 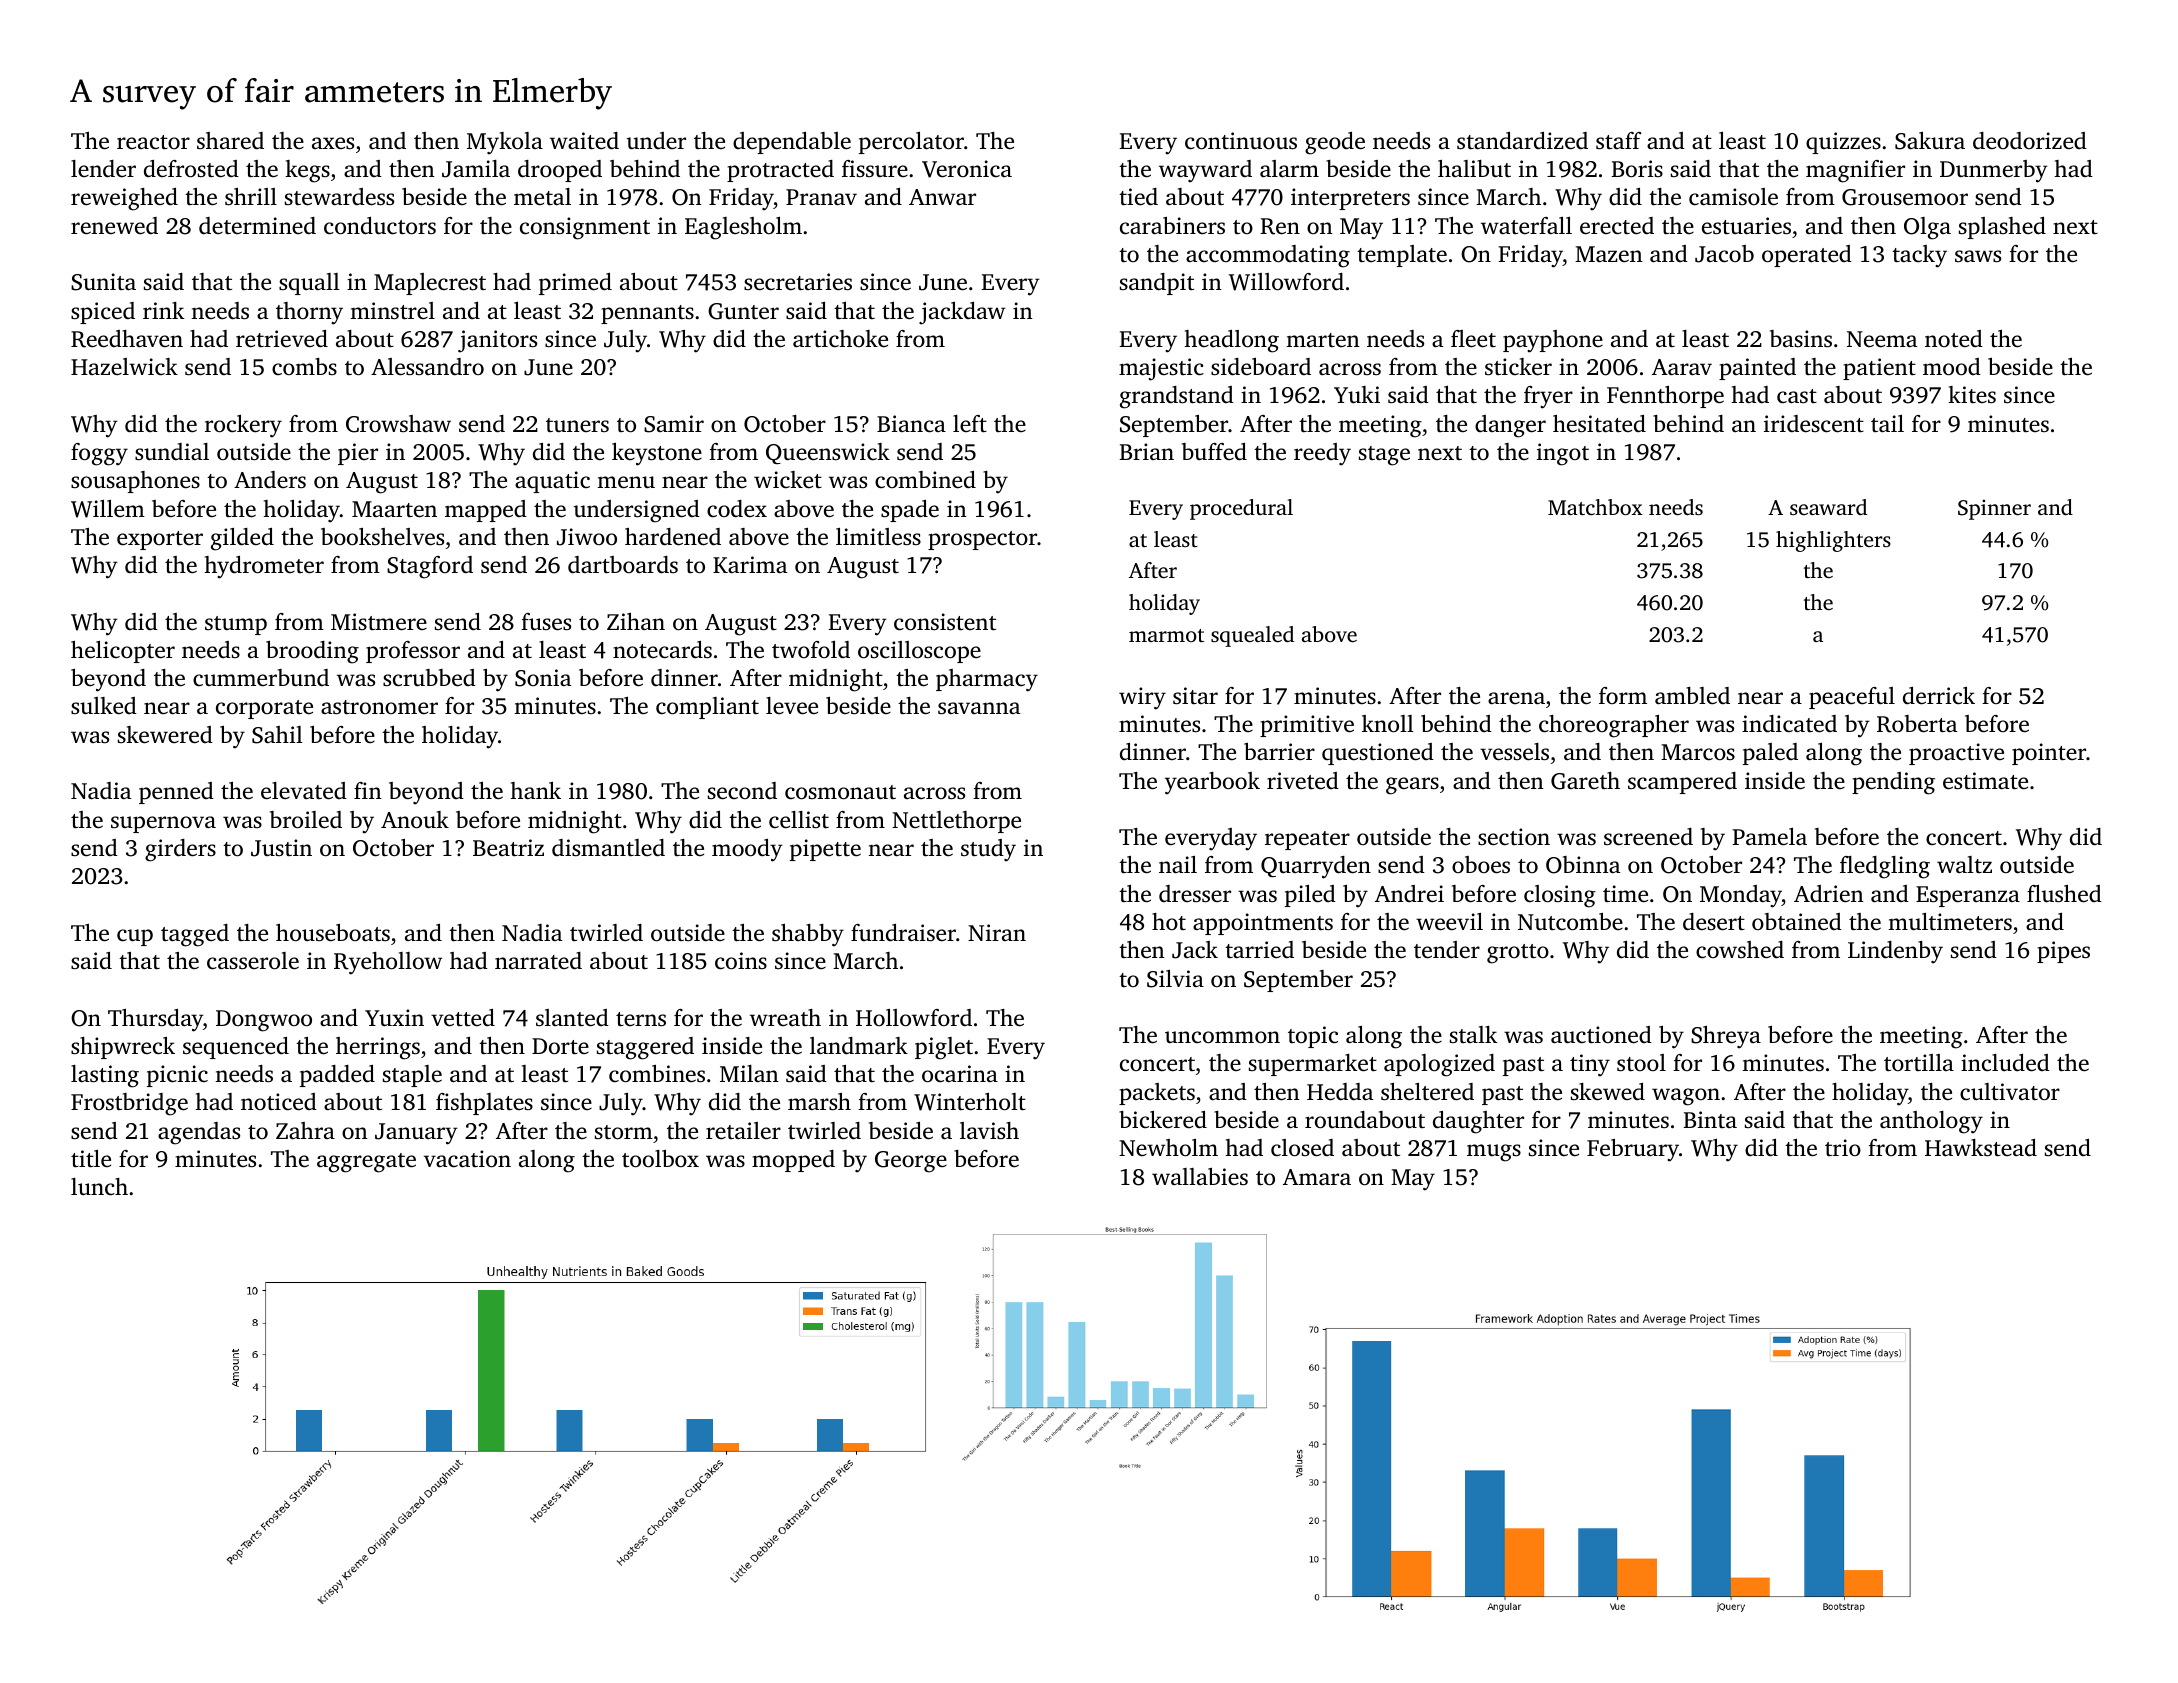 I want to click on sandpit, so click(x=1157, y=284).
